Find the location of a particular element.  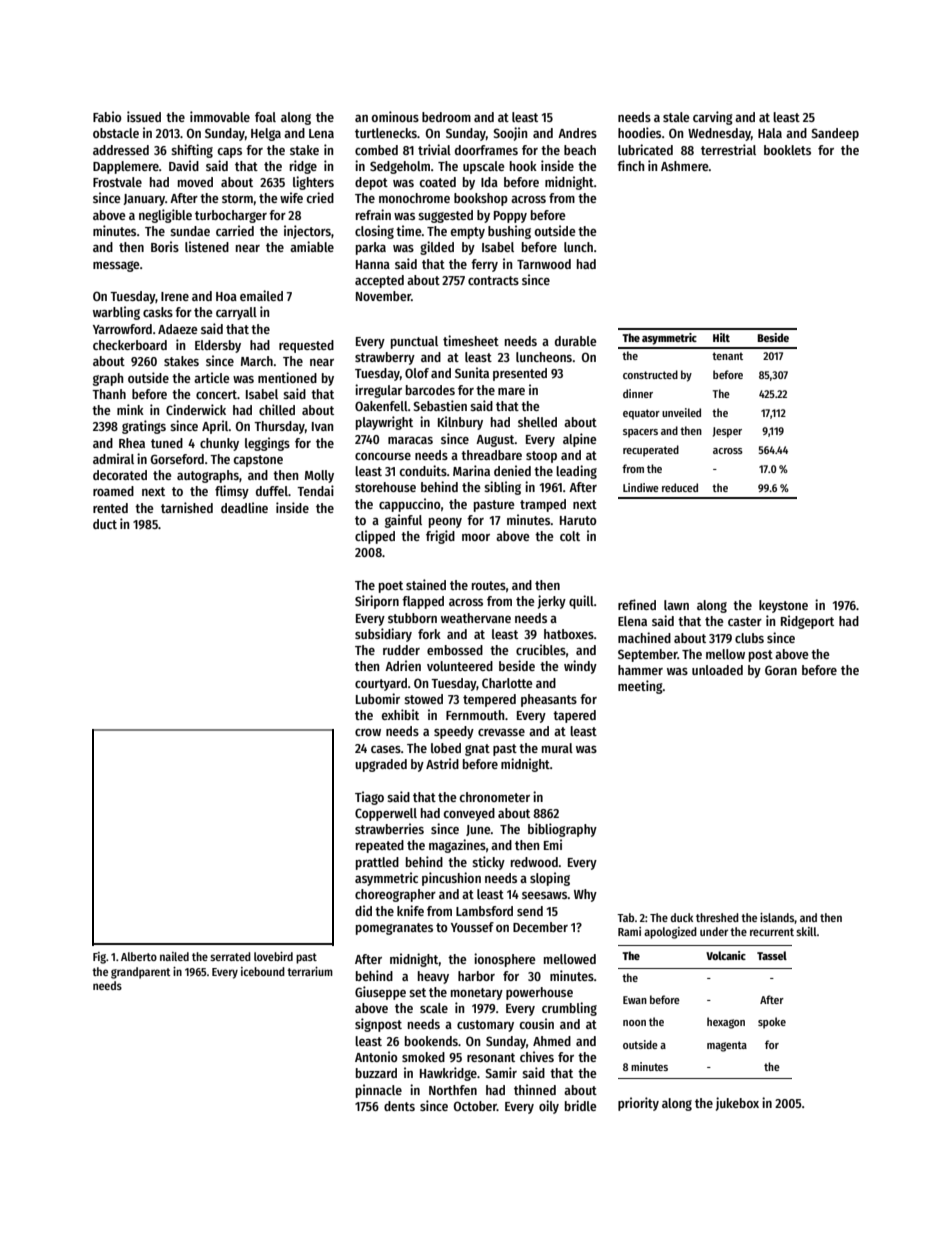

keystone is located at coordinates (783, 606).
